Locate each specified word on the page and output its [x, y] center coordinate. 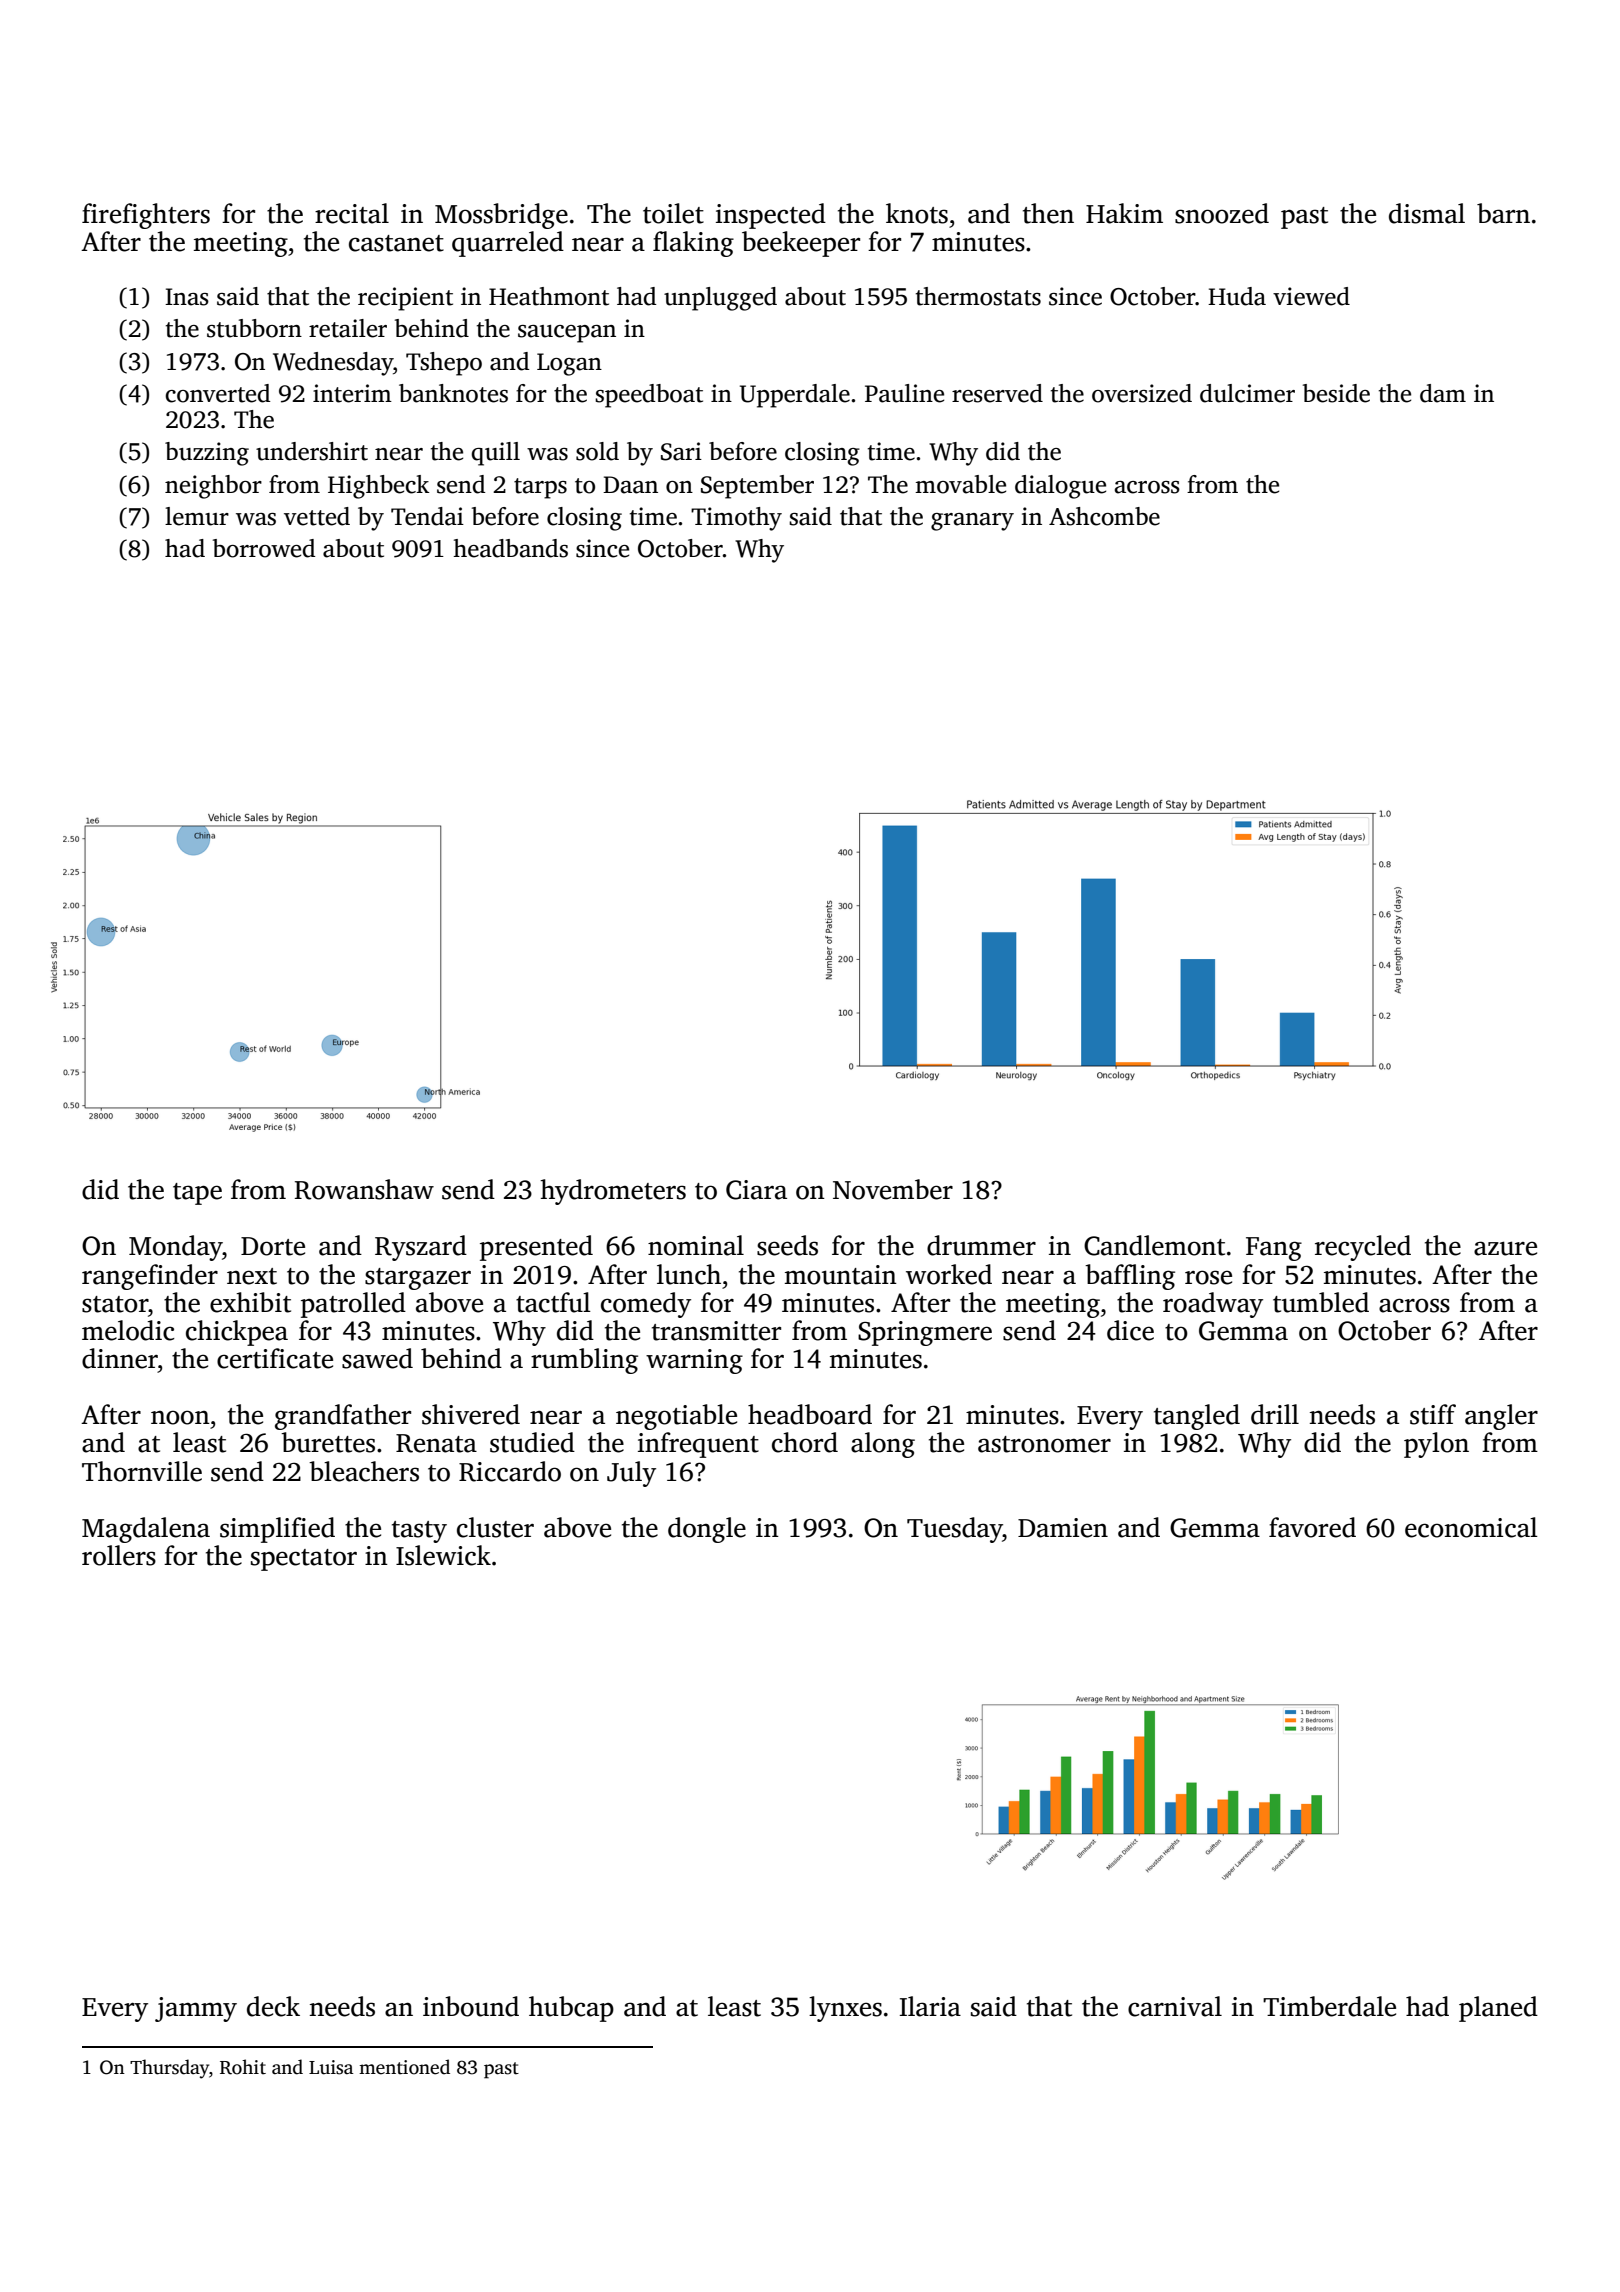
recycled [1363, 1248]
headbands [510, 548]
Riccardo [510, 1471]
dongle [707, 1530]
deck [273, 2006]
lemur [197, 516]
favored [1312, 1527]
